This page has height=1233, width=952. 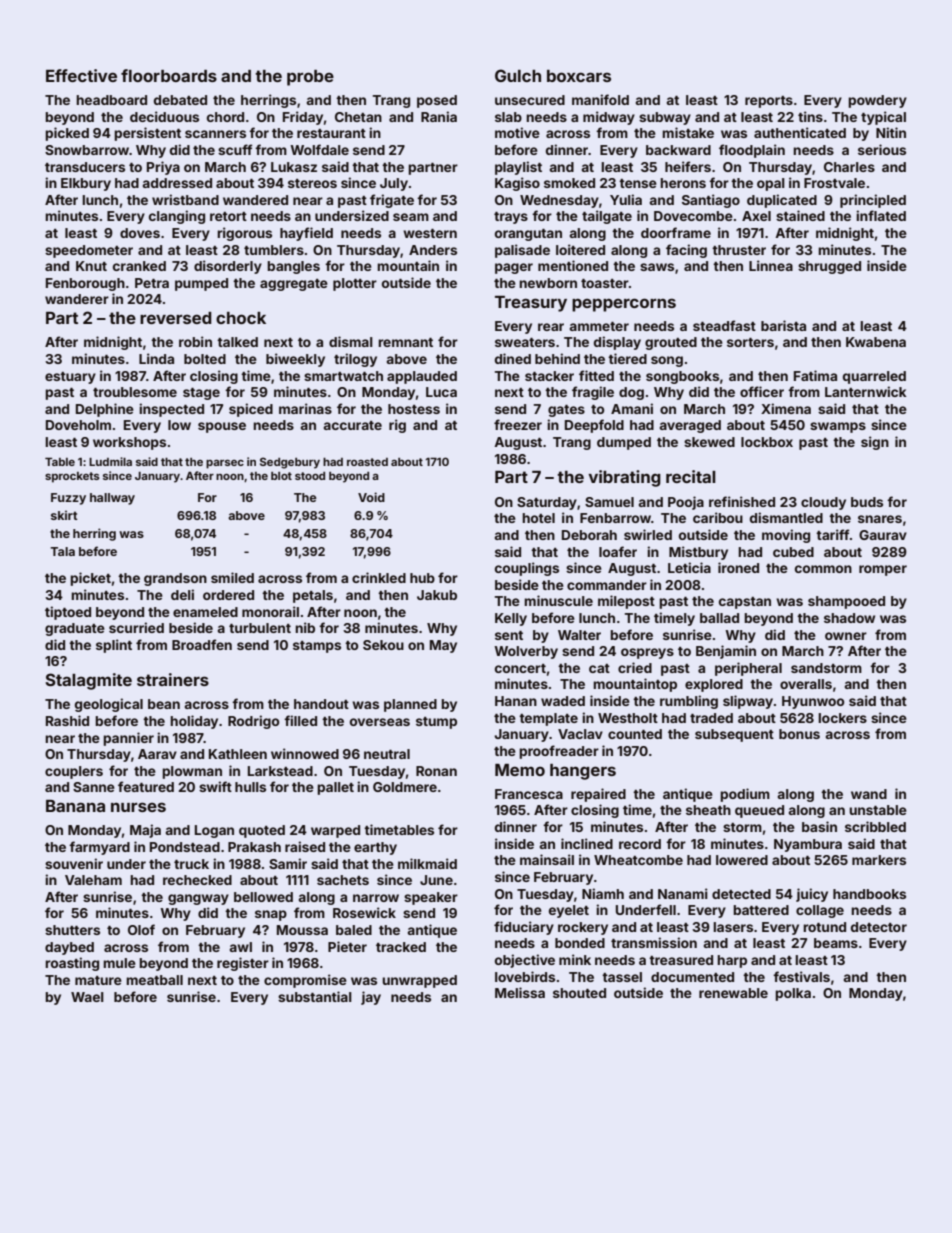 What do you see at coordinates (128, 739) in the page?
I see `pannier` at bounding box center [128, 739].
